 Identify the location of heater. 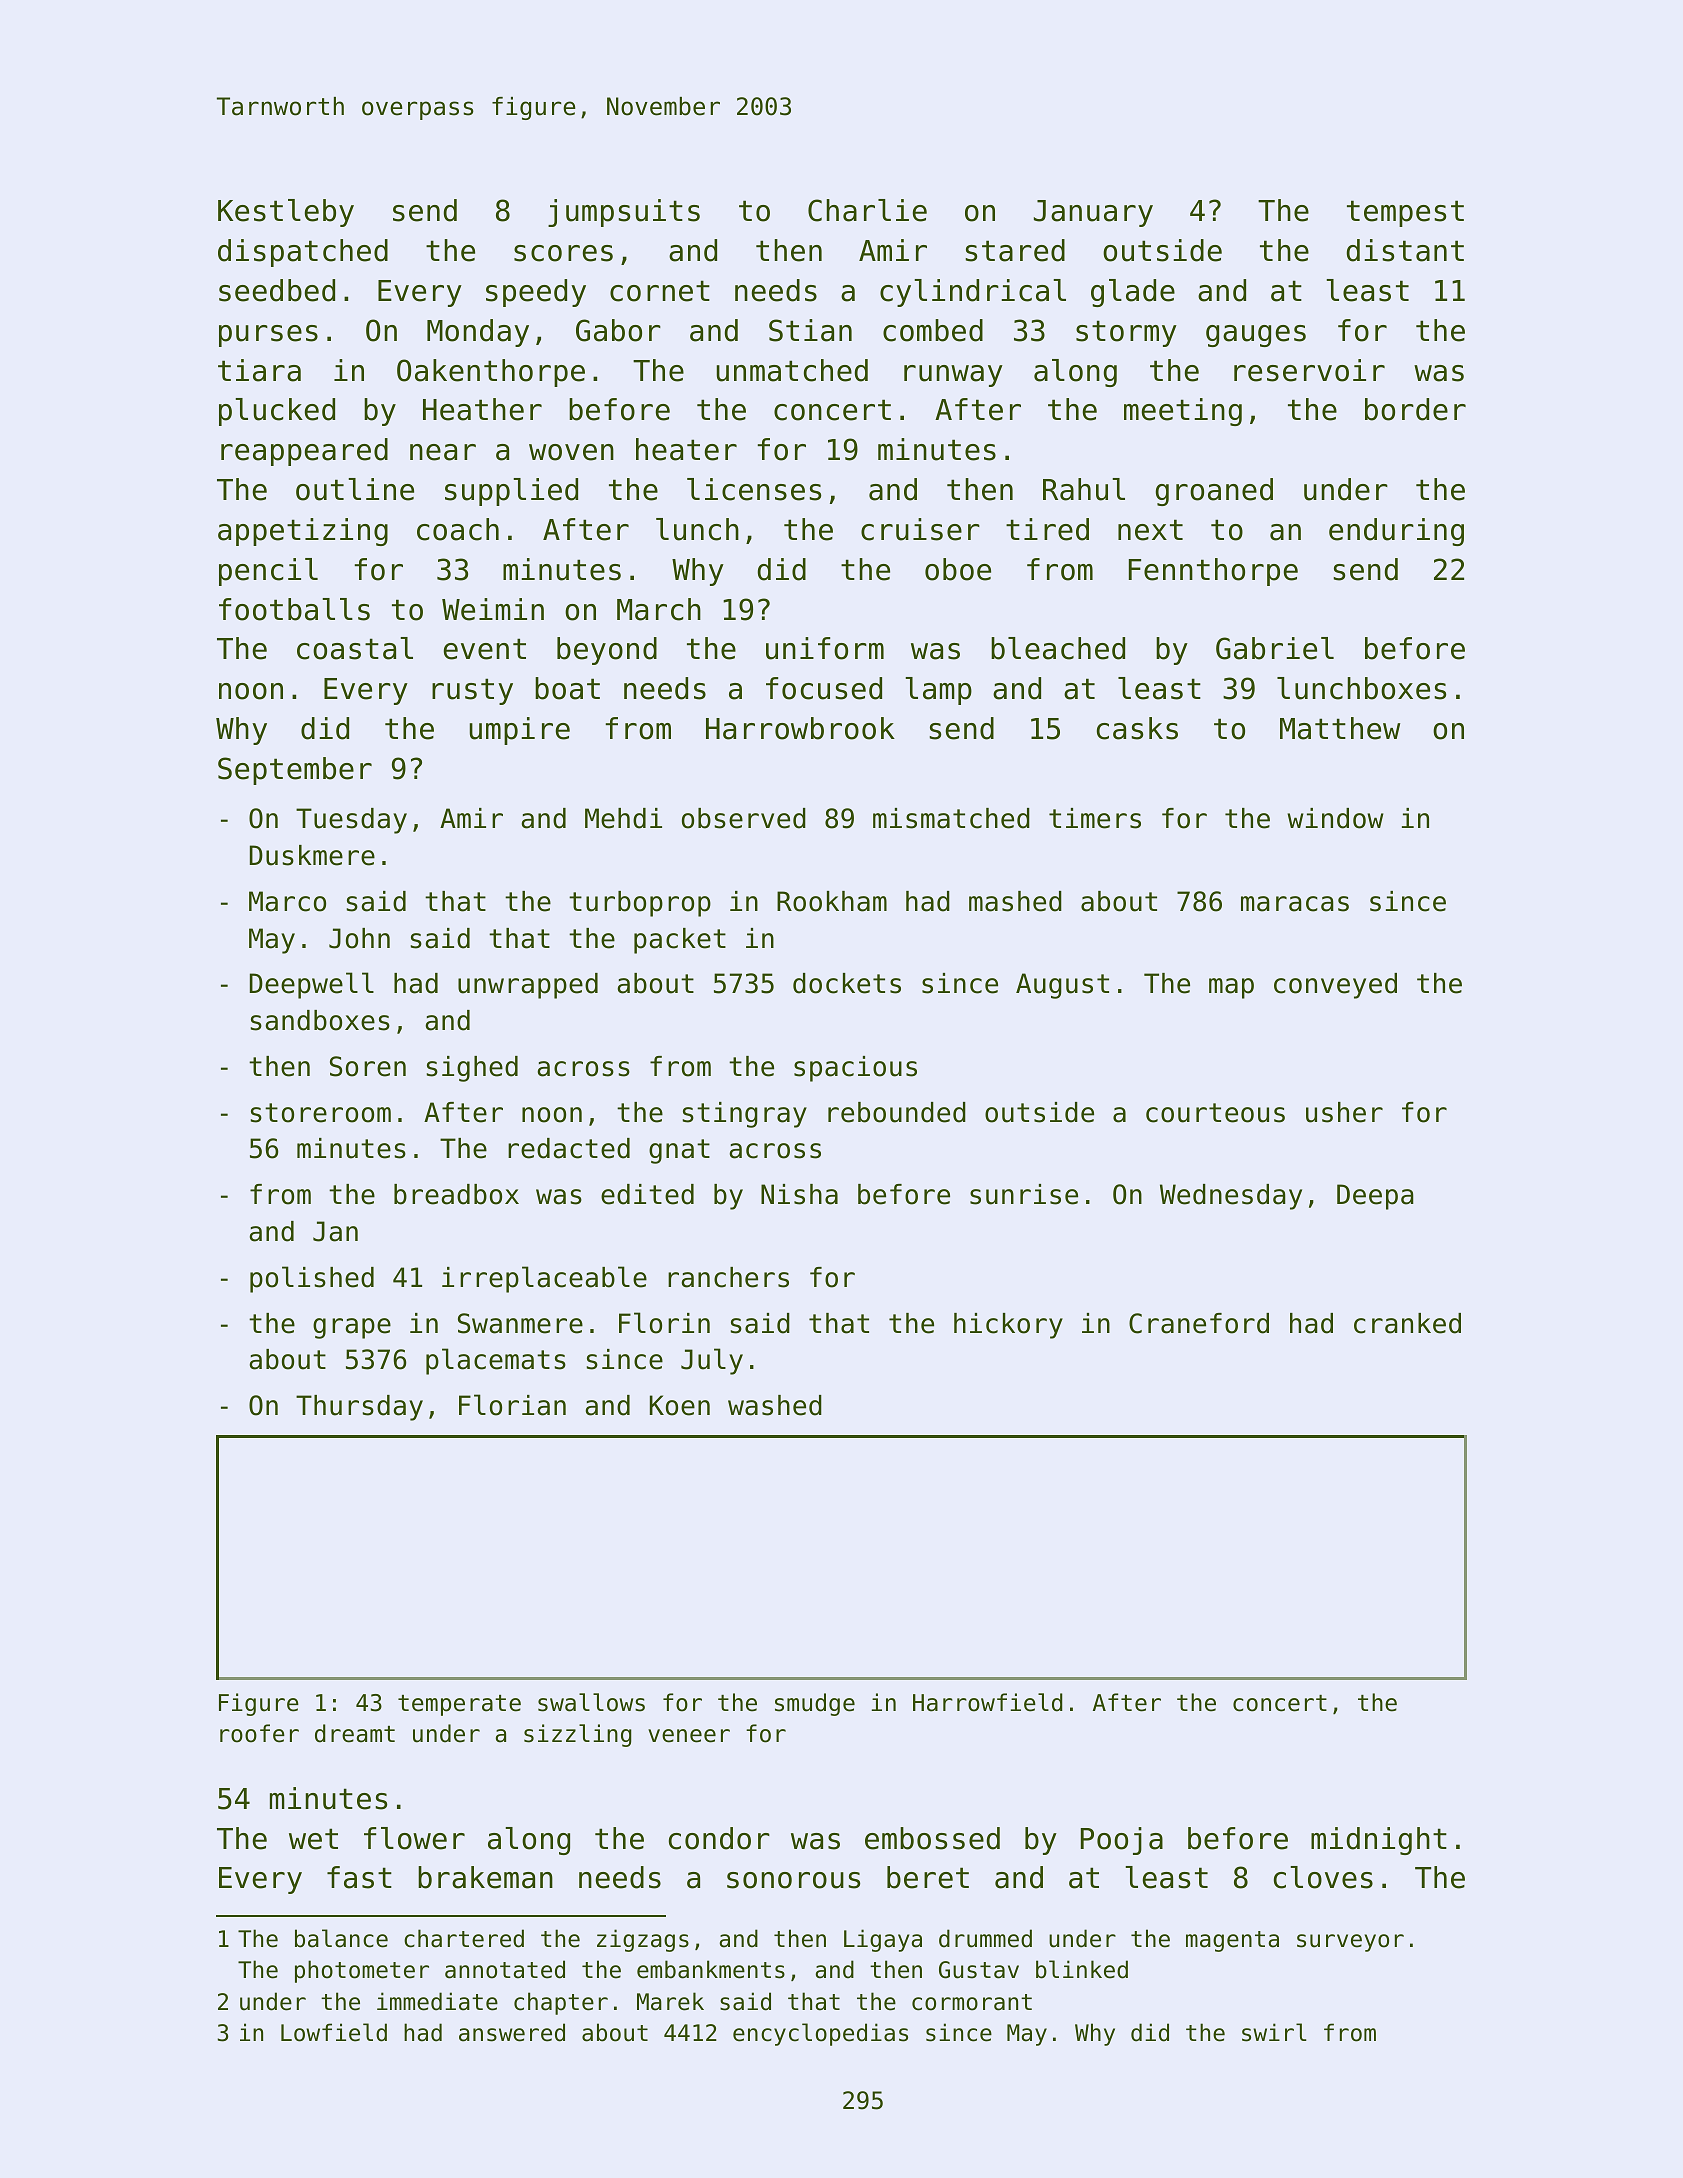
(686, 449).
